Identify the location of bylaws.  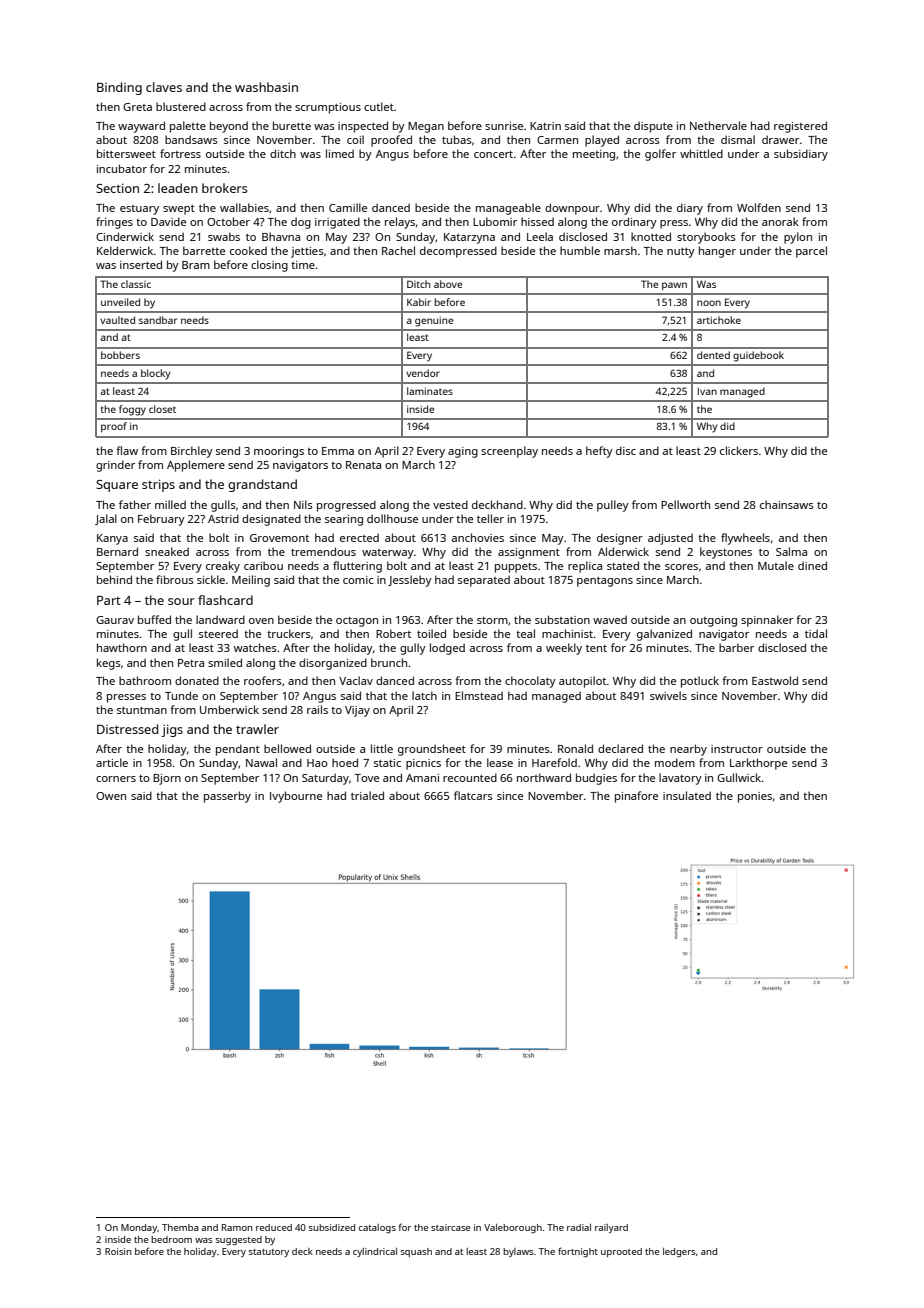
(518, 1252).
